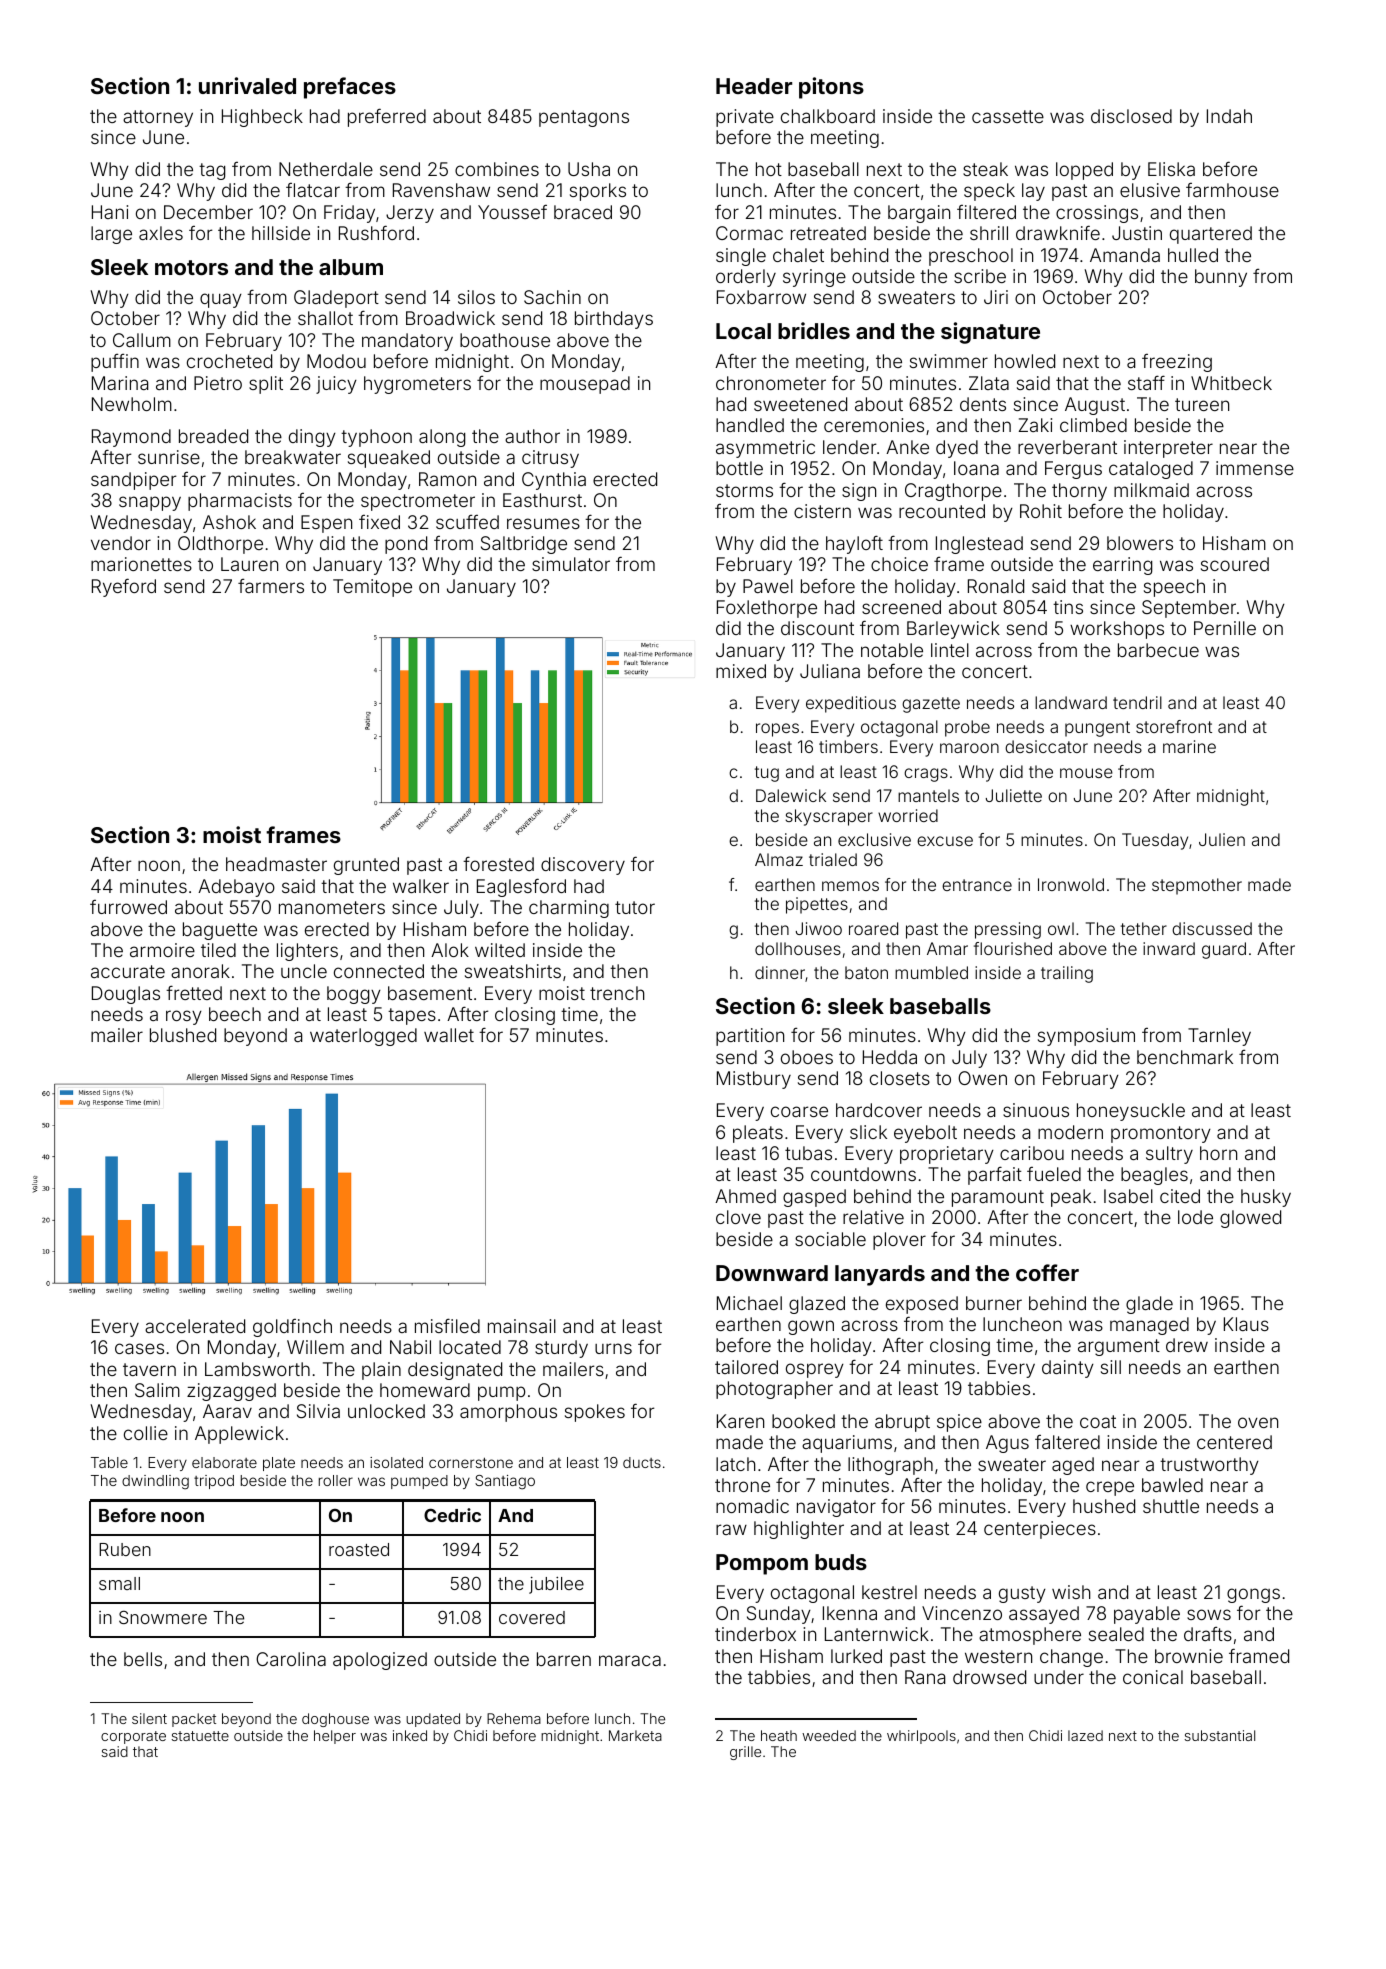  Describe the element at coordinates (803, 1421) in the screenshot. I see `booked` at that location.
